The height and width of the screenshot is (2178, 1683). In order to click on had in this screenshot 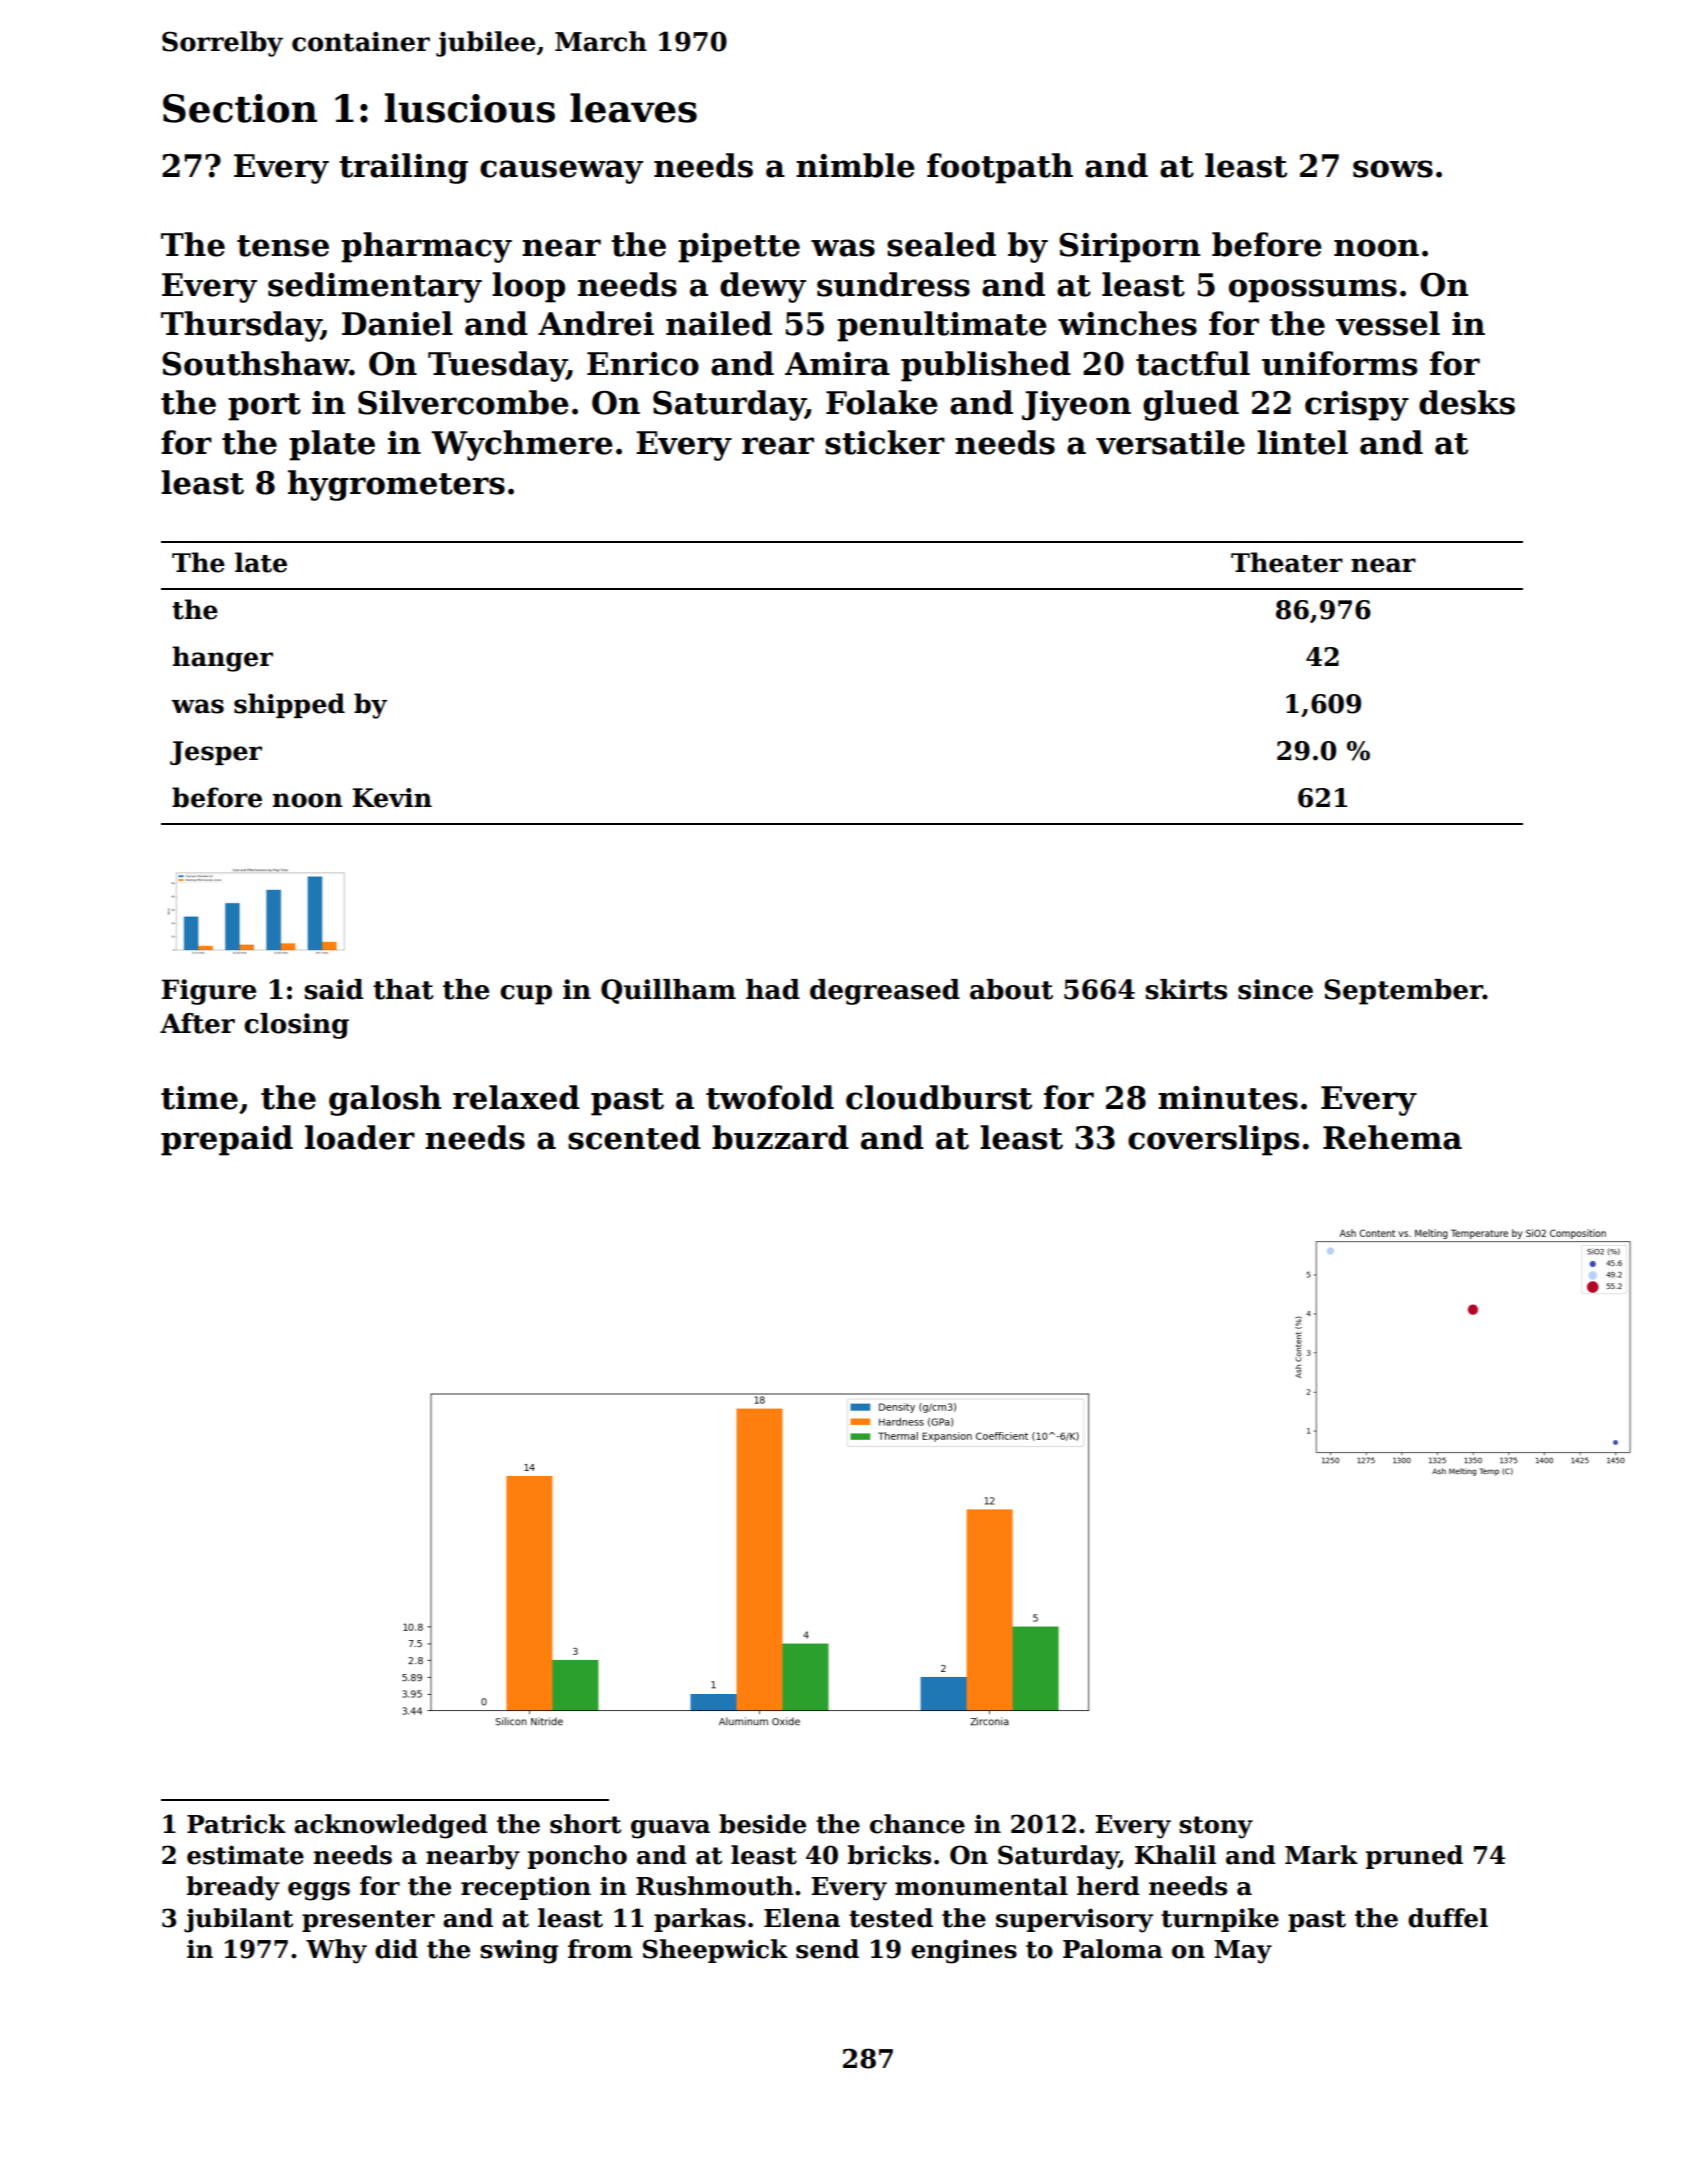, I will do `click(773, 989)`.
